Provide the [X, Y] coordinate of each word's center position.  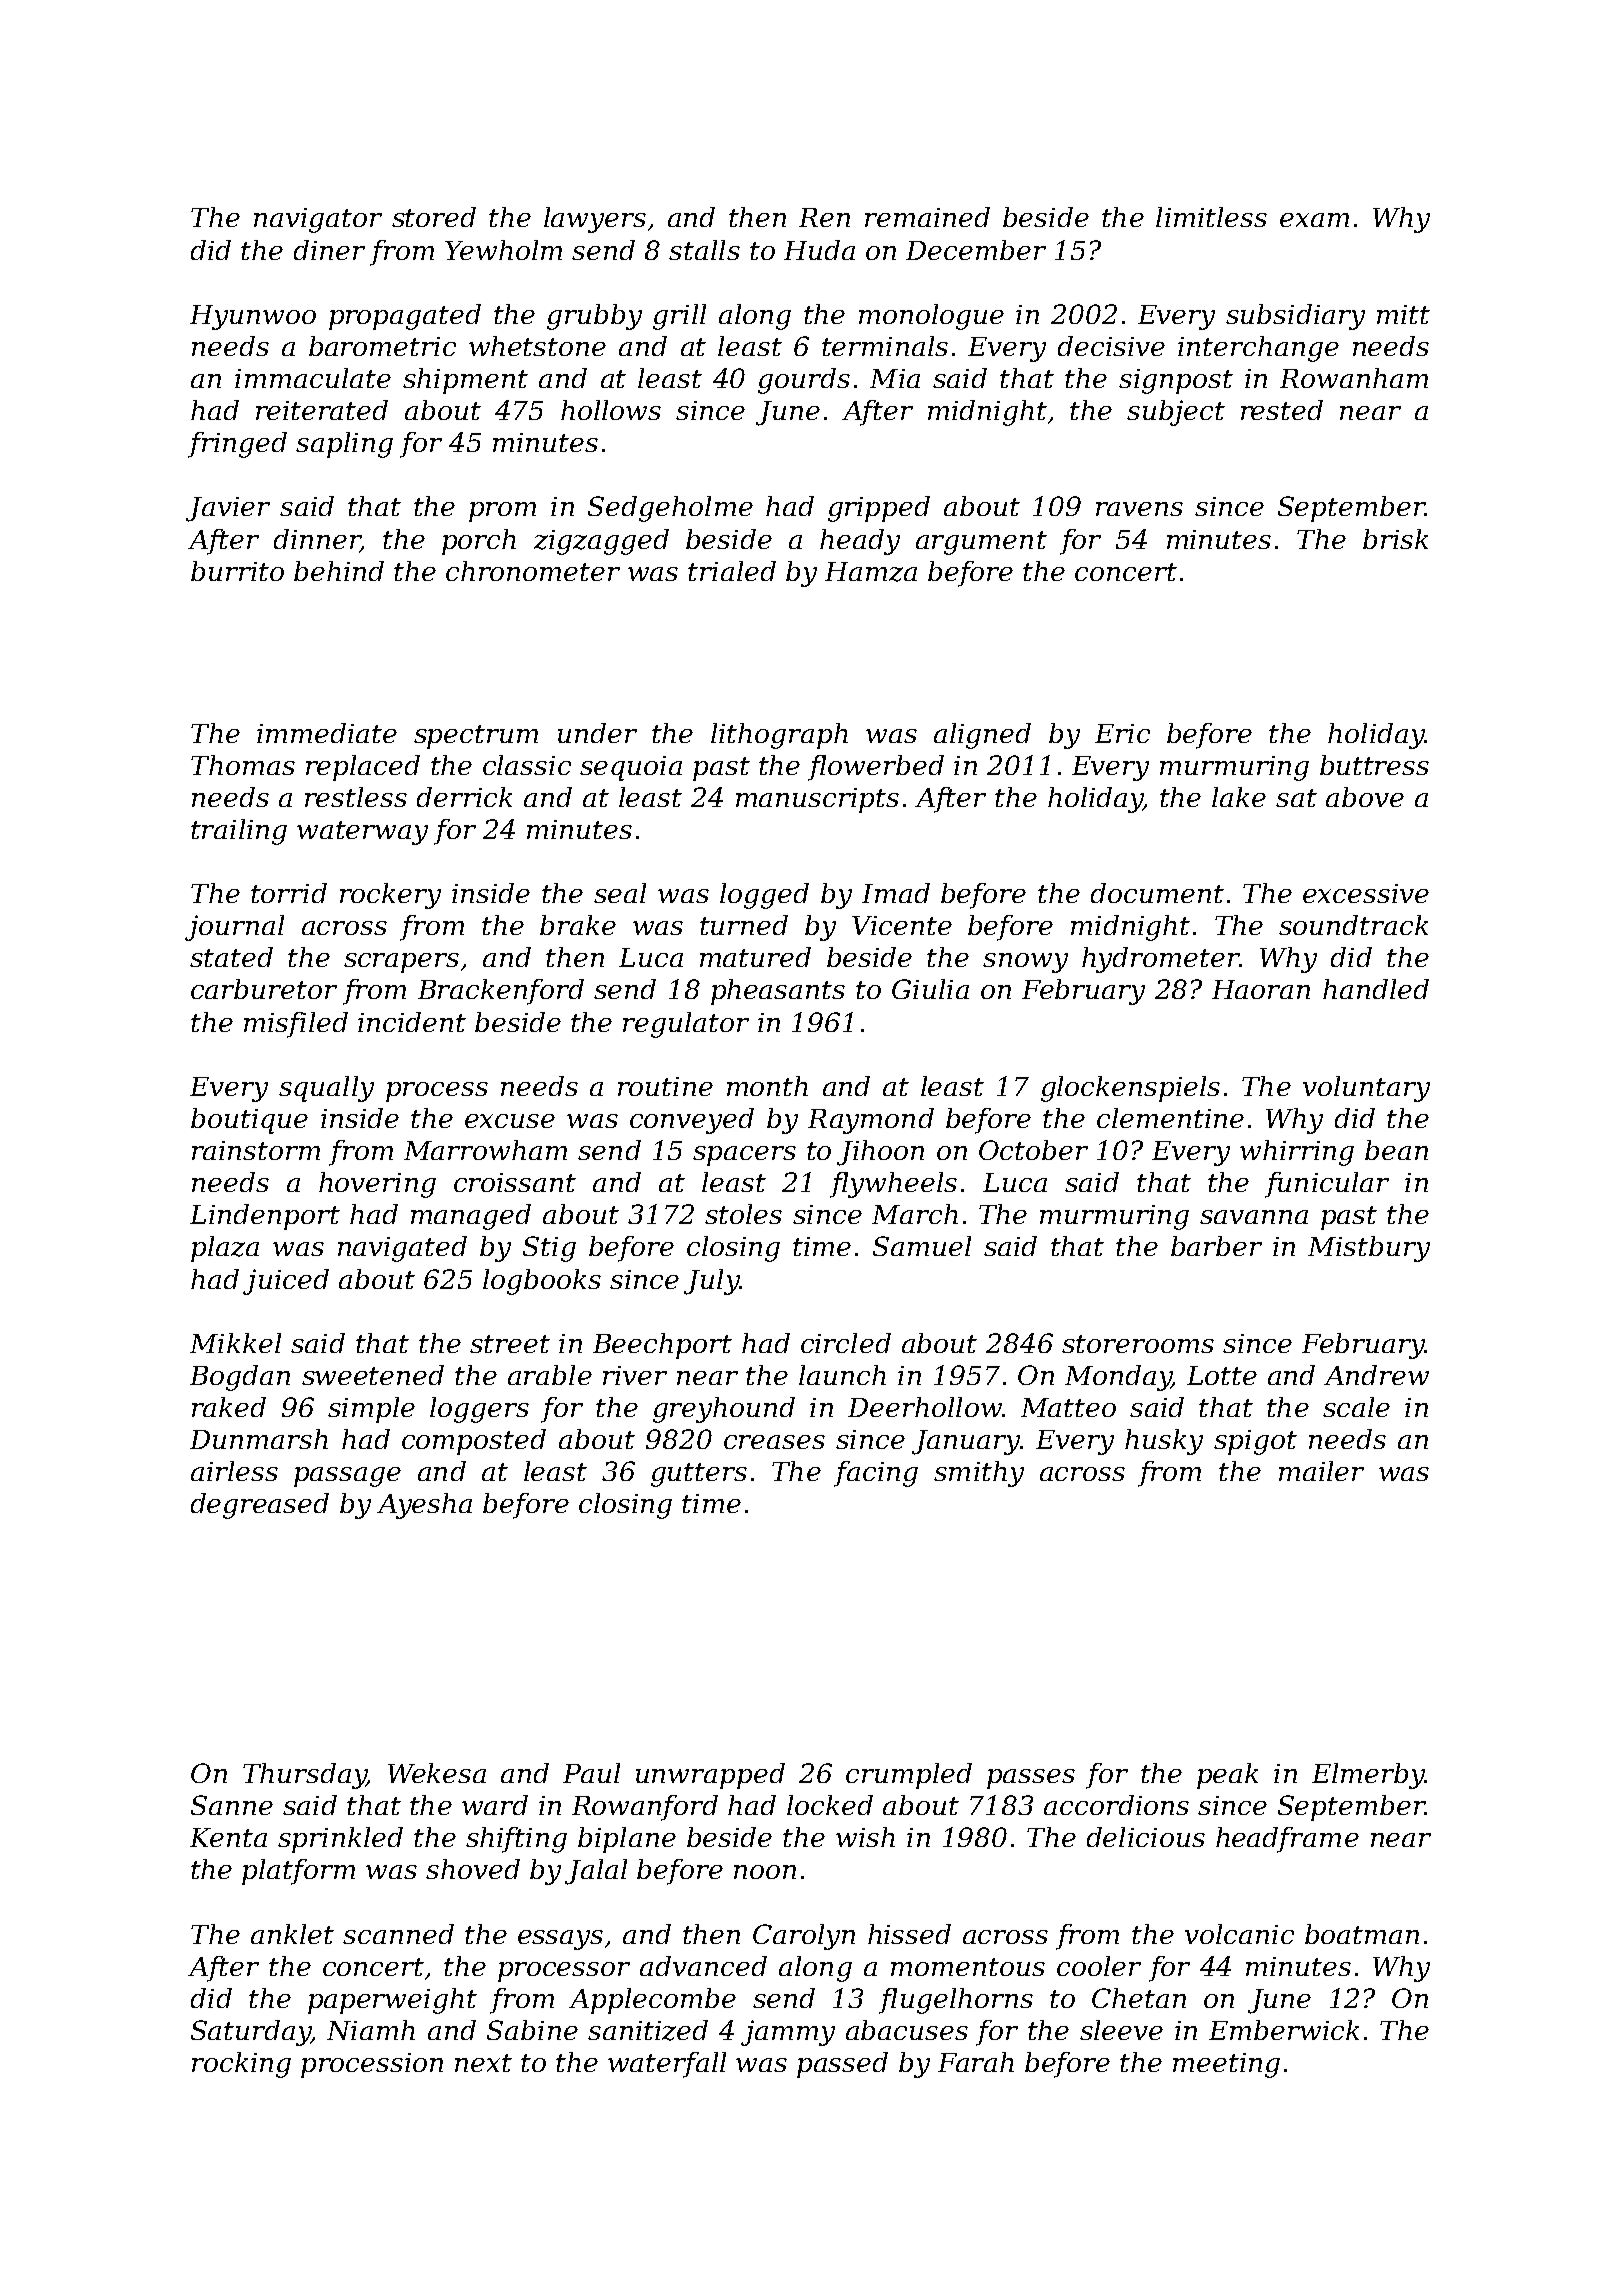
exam [1314, 220]
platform [298, 1872]
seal [620, 893]
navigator [318, 220]
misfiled [296, 1025]
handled [1376, 989]
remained [927, 217]
